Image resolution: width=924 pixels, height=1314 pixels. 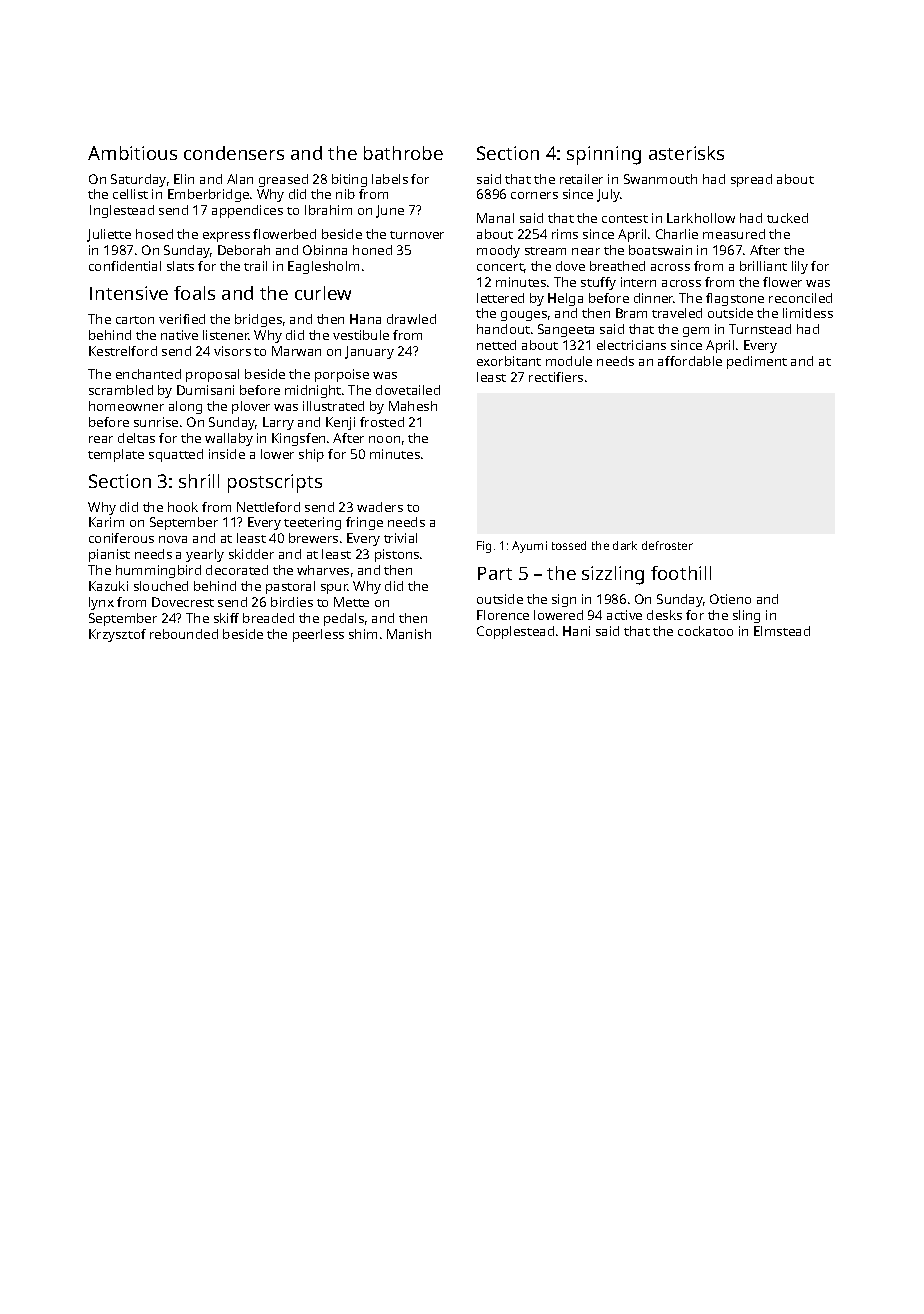 I want to click on template, so click(x=116, y=455).
